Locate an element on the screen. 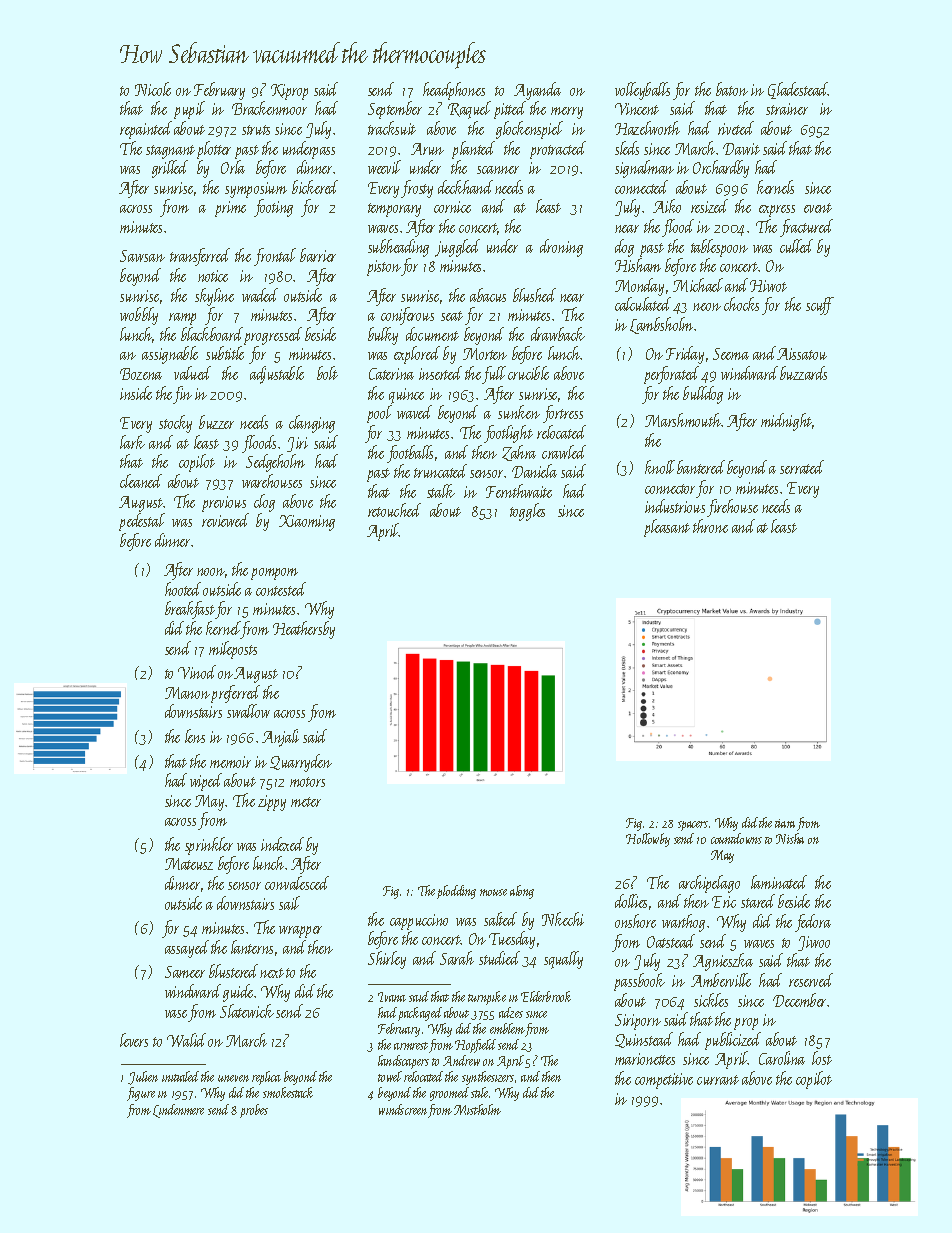 The width and height of the screenshot is (952, 1233). headphones is located at coordinates (454, 91).
